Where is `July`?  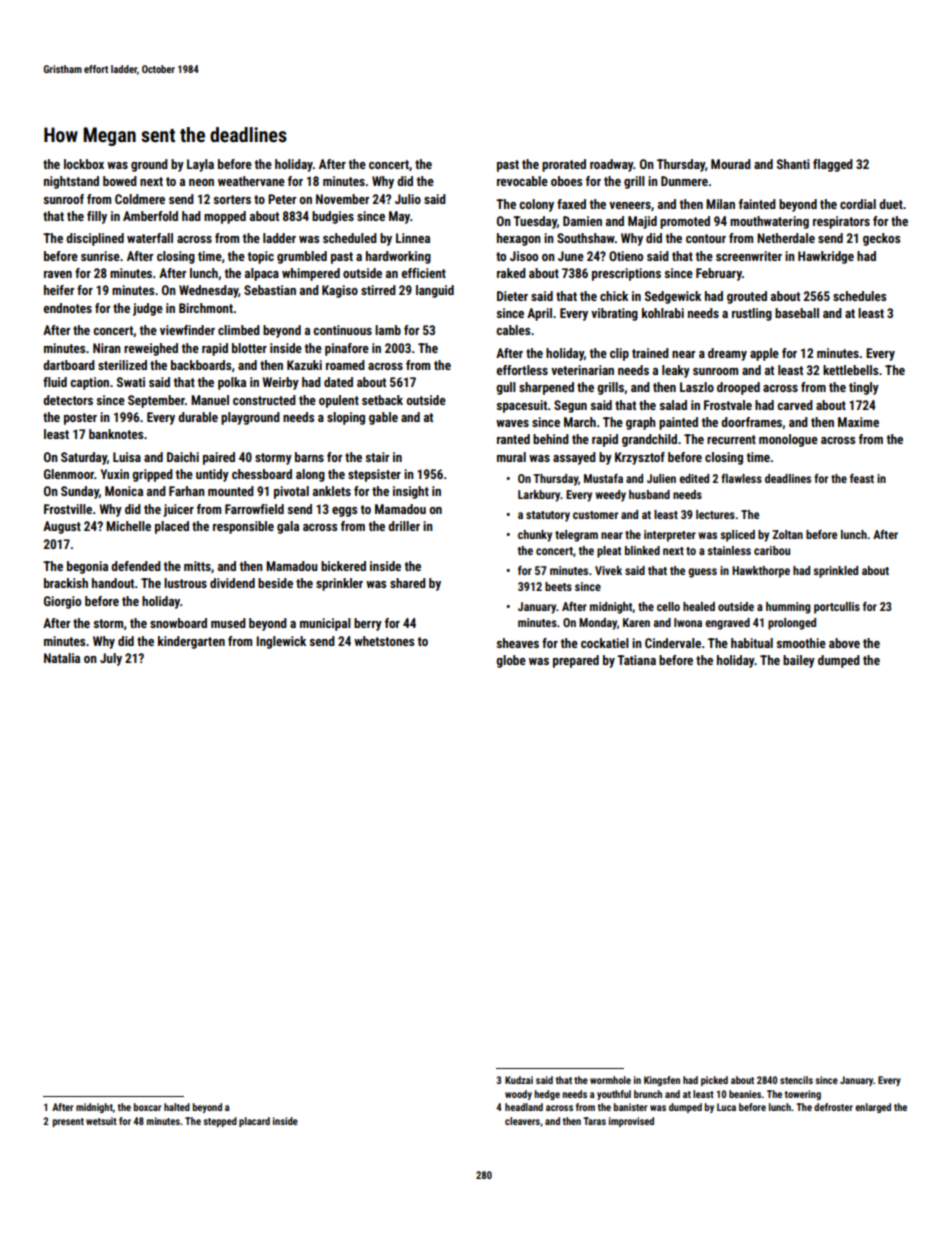 July is located at coordinates (111, 659).
